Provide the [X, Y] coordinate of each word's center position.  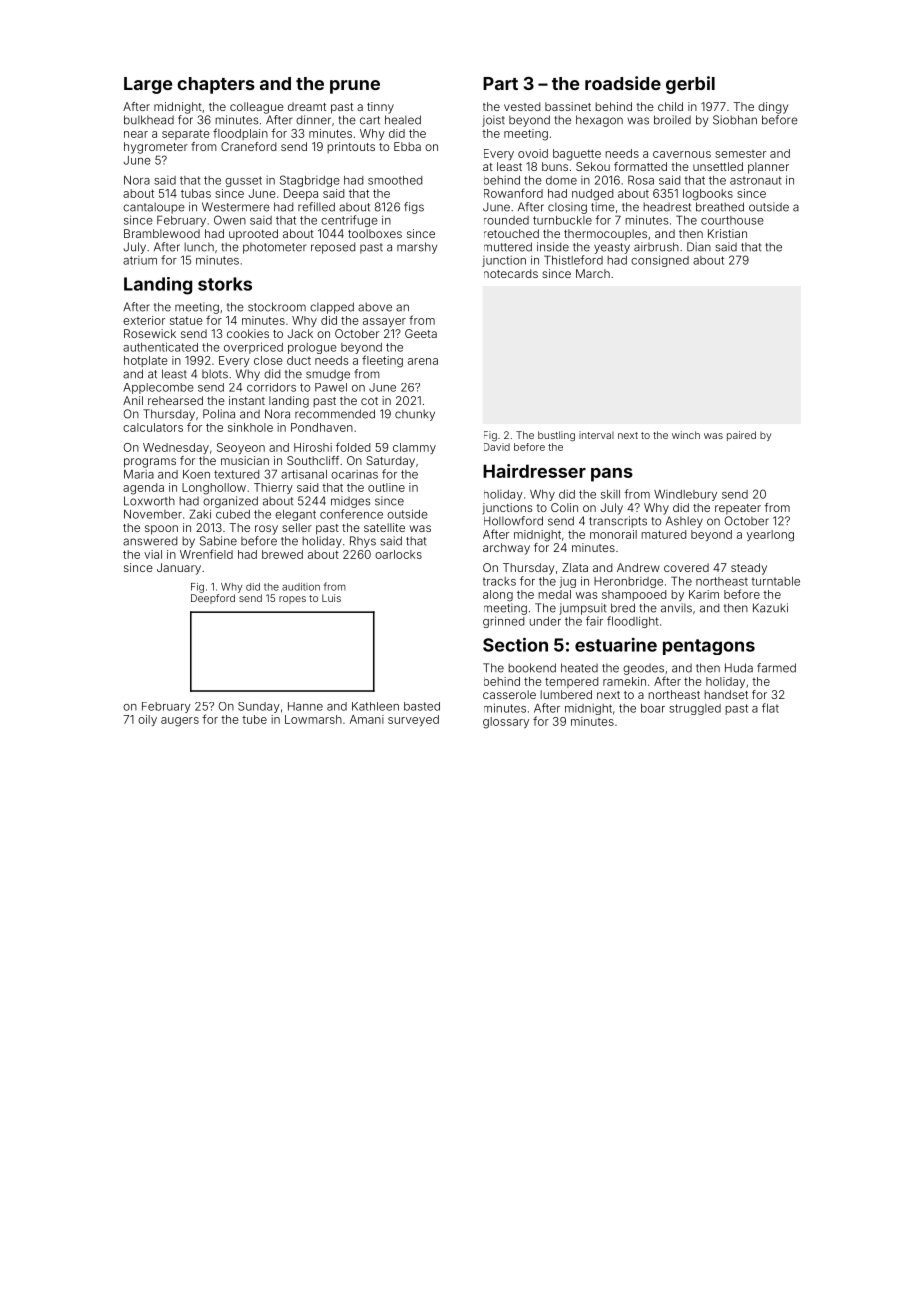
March [593, 273]
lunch [199, 247]
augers [180, 722]
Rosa [641, 180]
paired [741, 436]
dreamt [307, 106]
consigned [660, 261]
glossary [506, 723]
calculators [153, 427]
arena [423, 361]
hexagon [599, 121]
